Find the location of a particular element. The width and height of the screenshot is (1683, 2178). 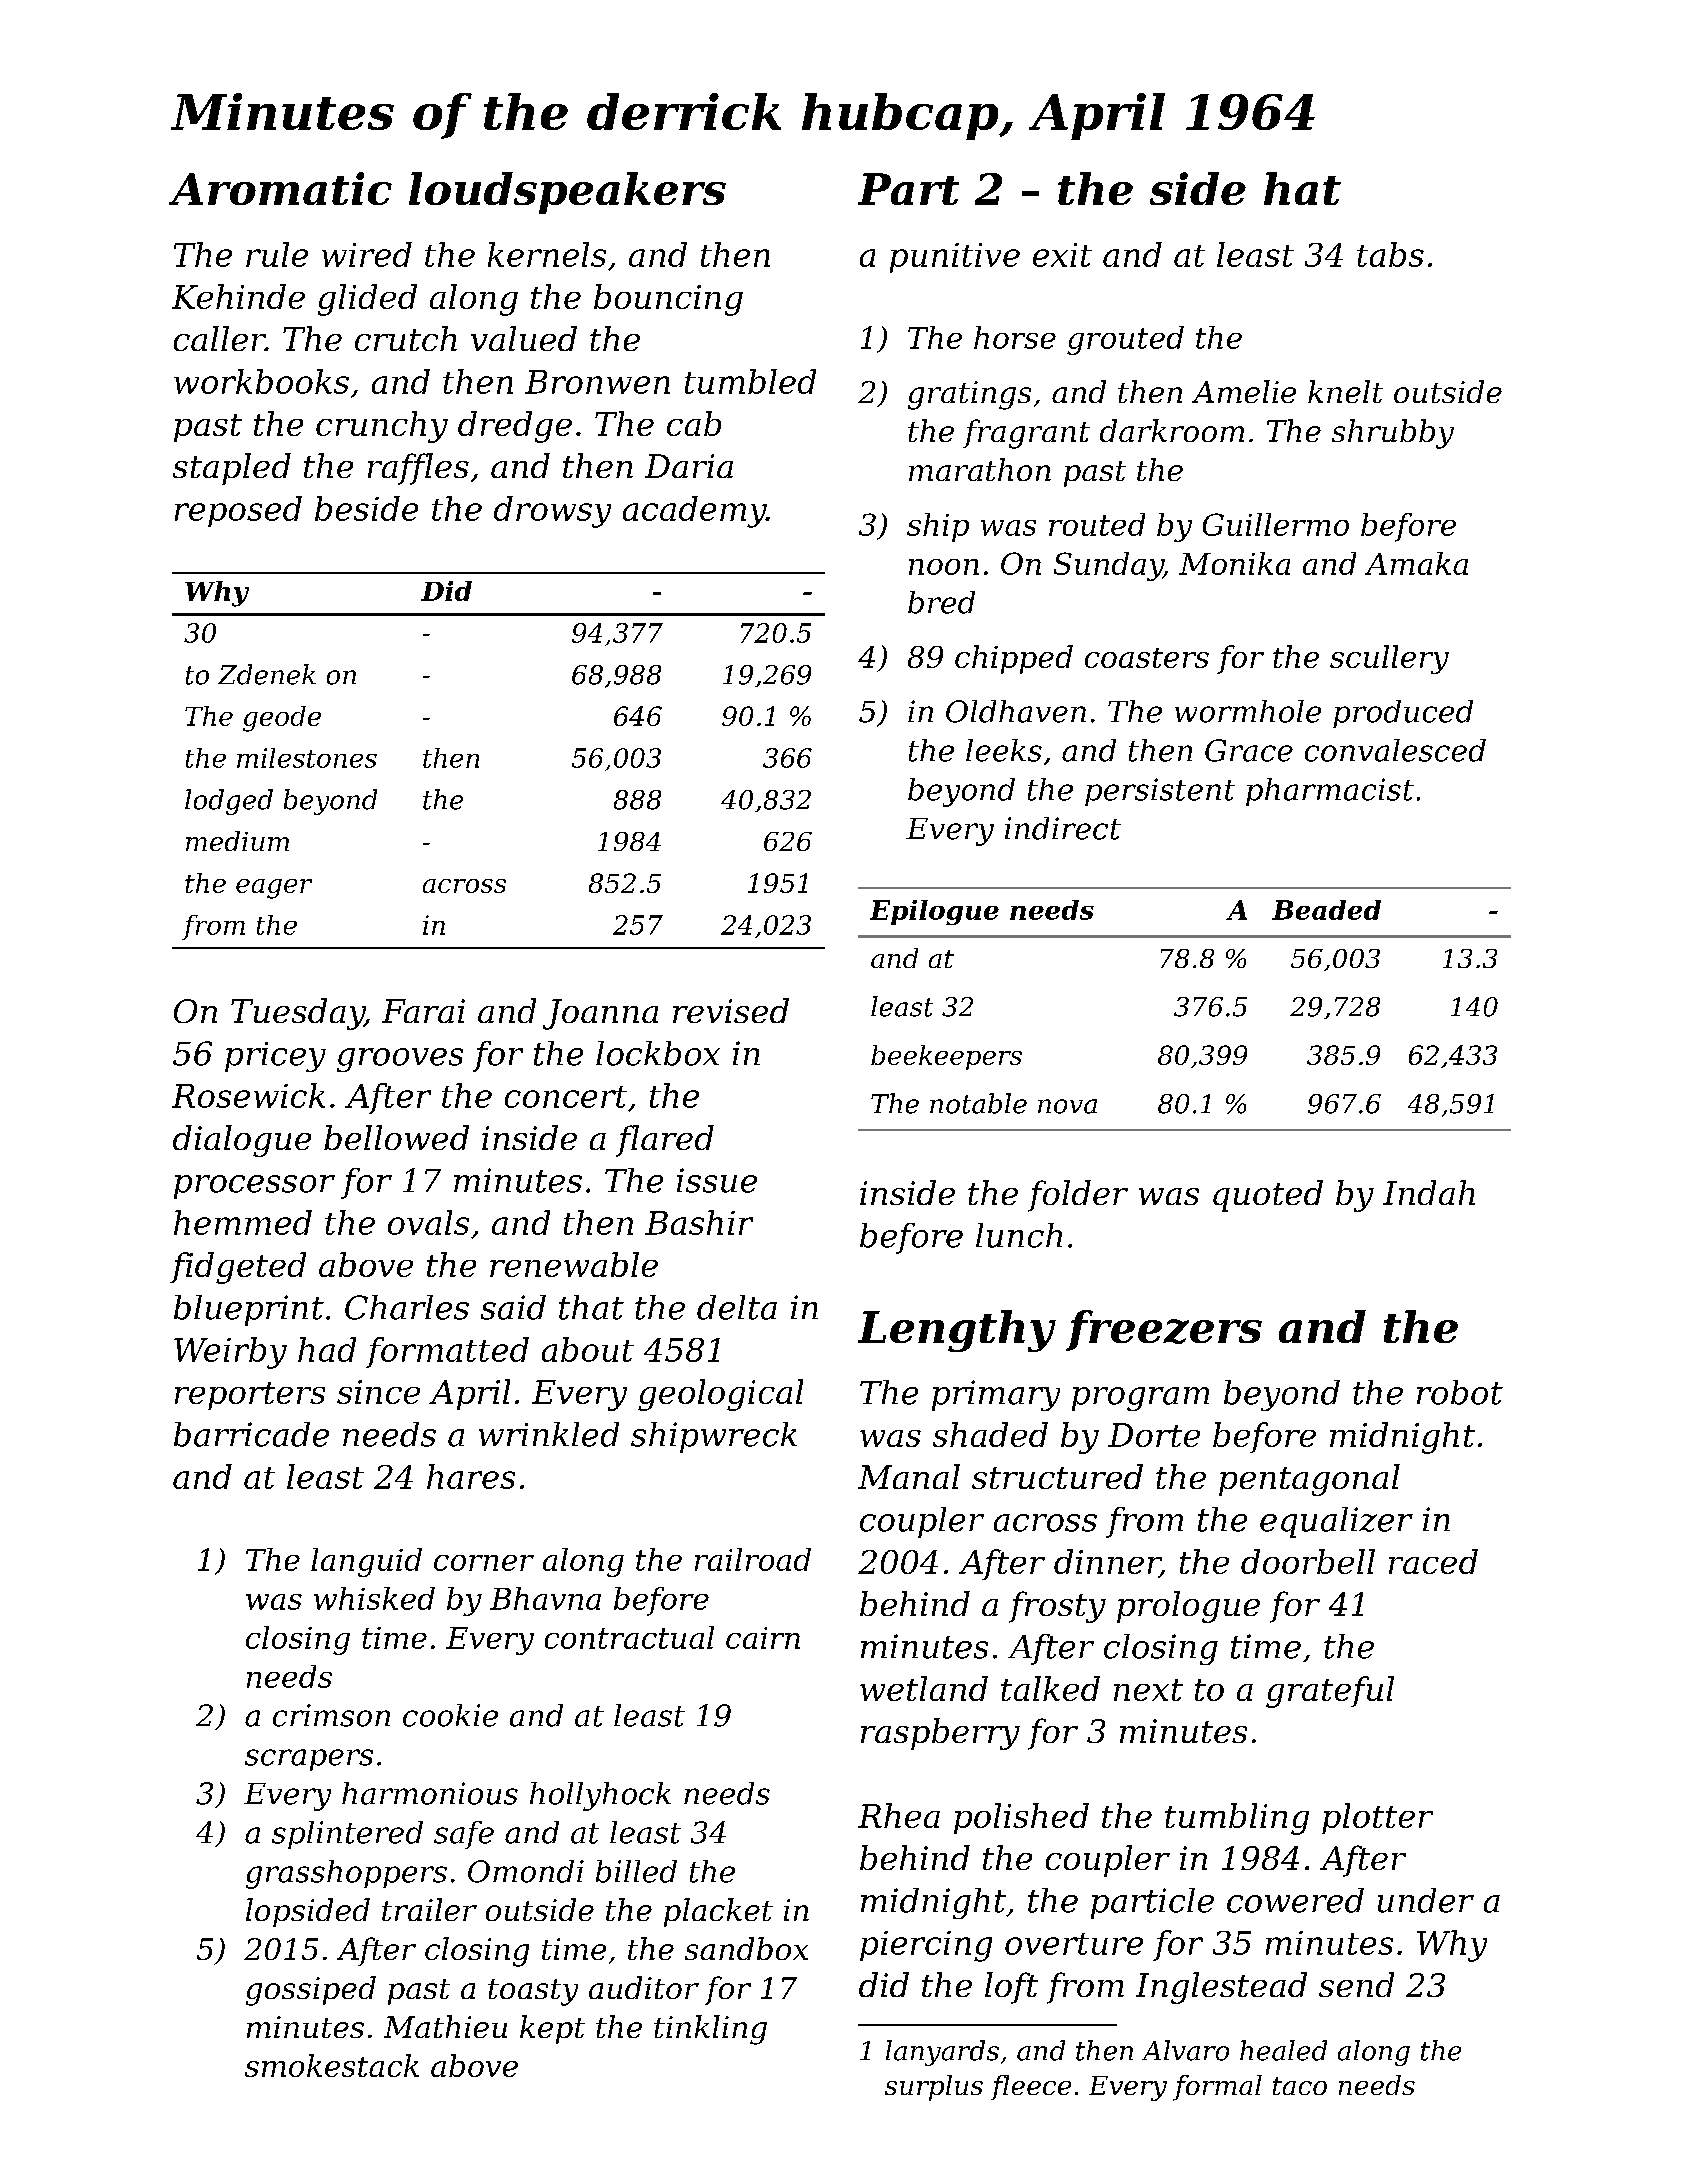

revised is located at coordinates (731, 1010).
